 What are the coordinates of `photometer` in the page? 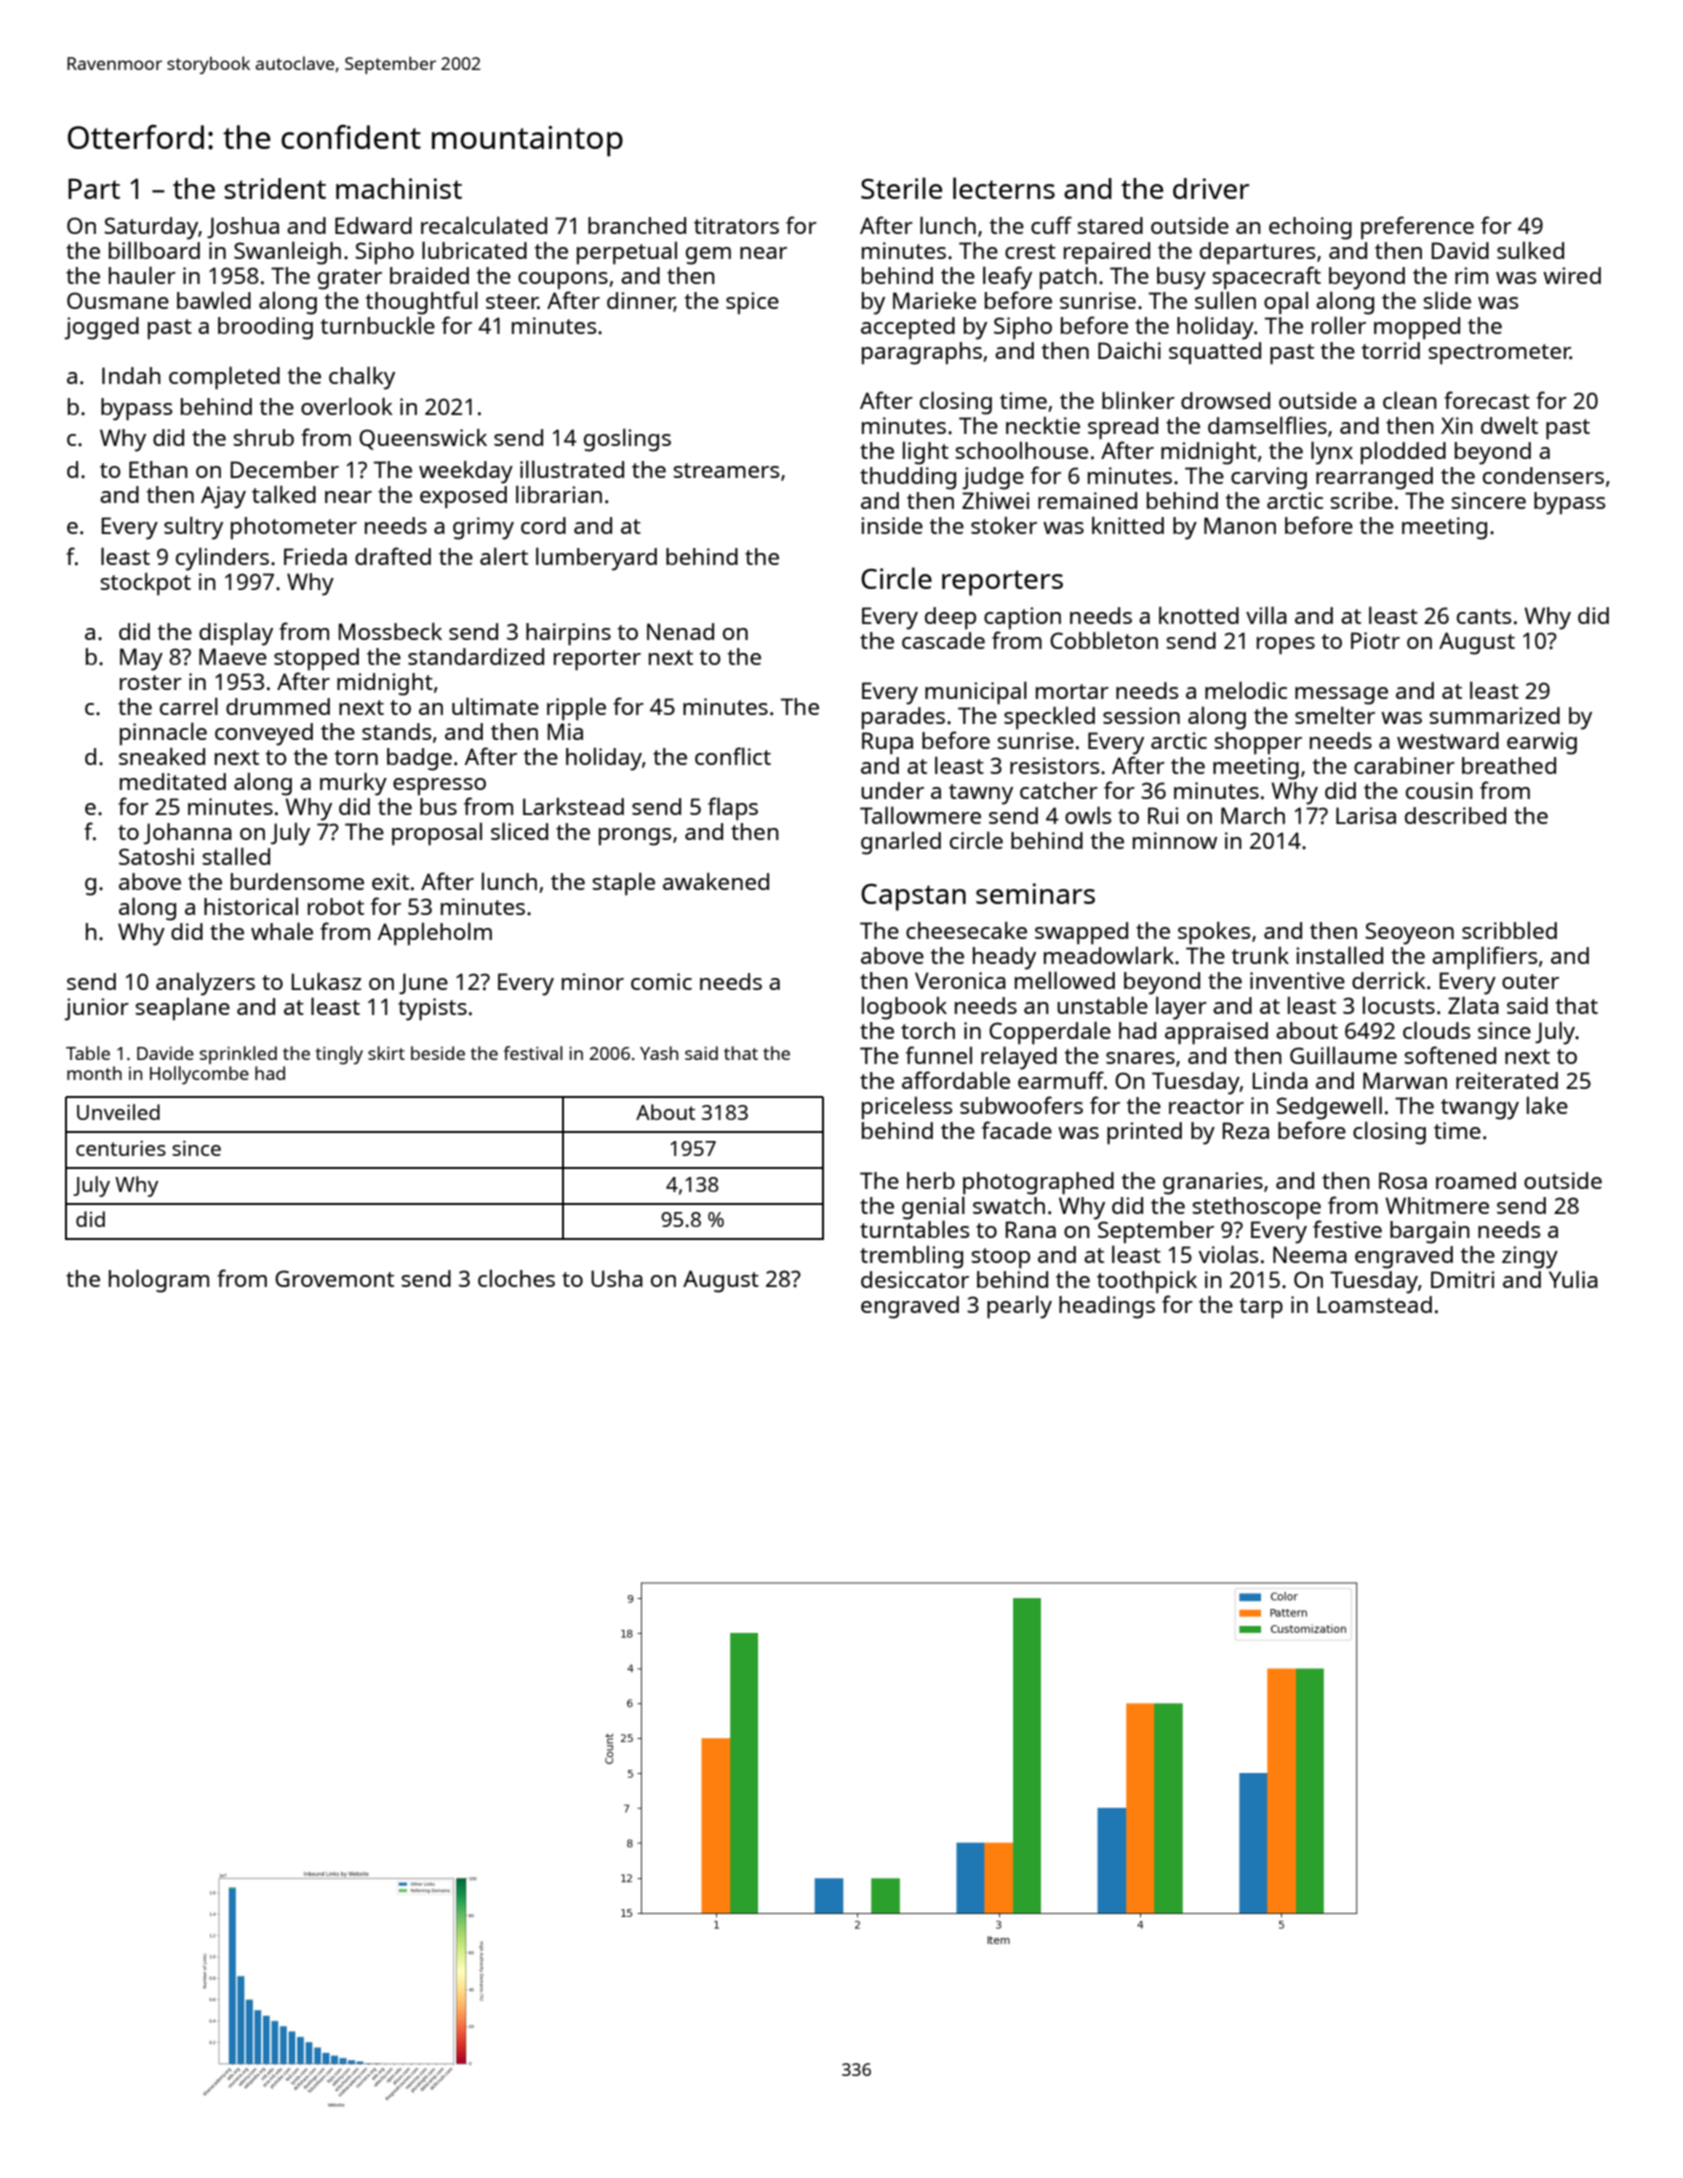 It's located at (294, 528).
